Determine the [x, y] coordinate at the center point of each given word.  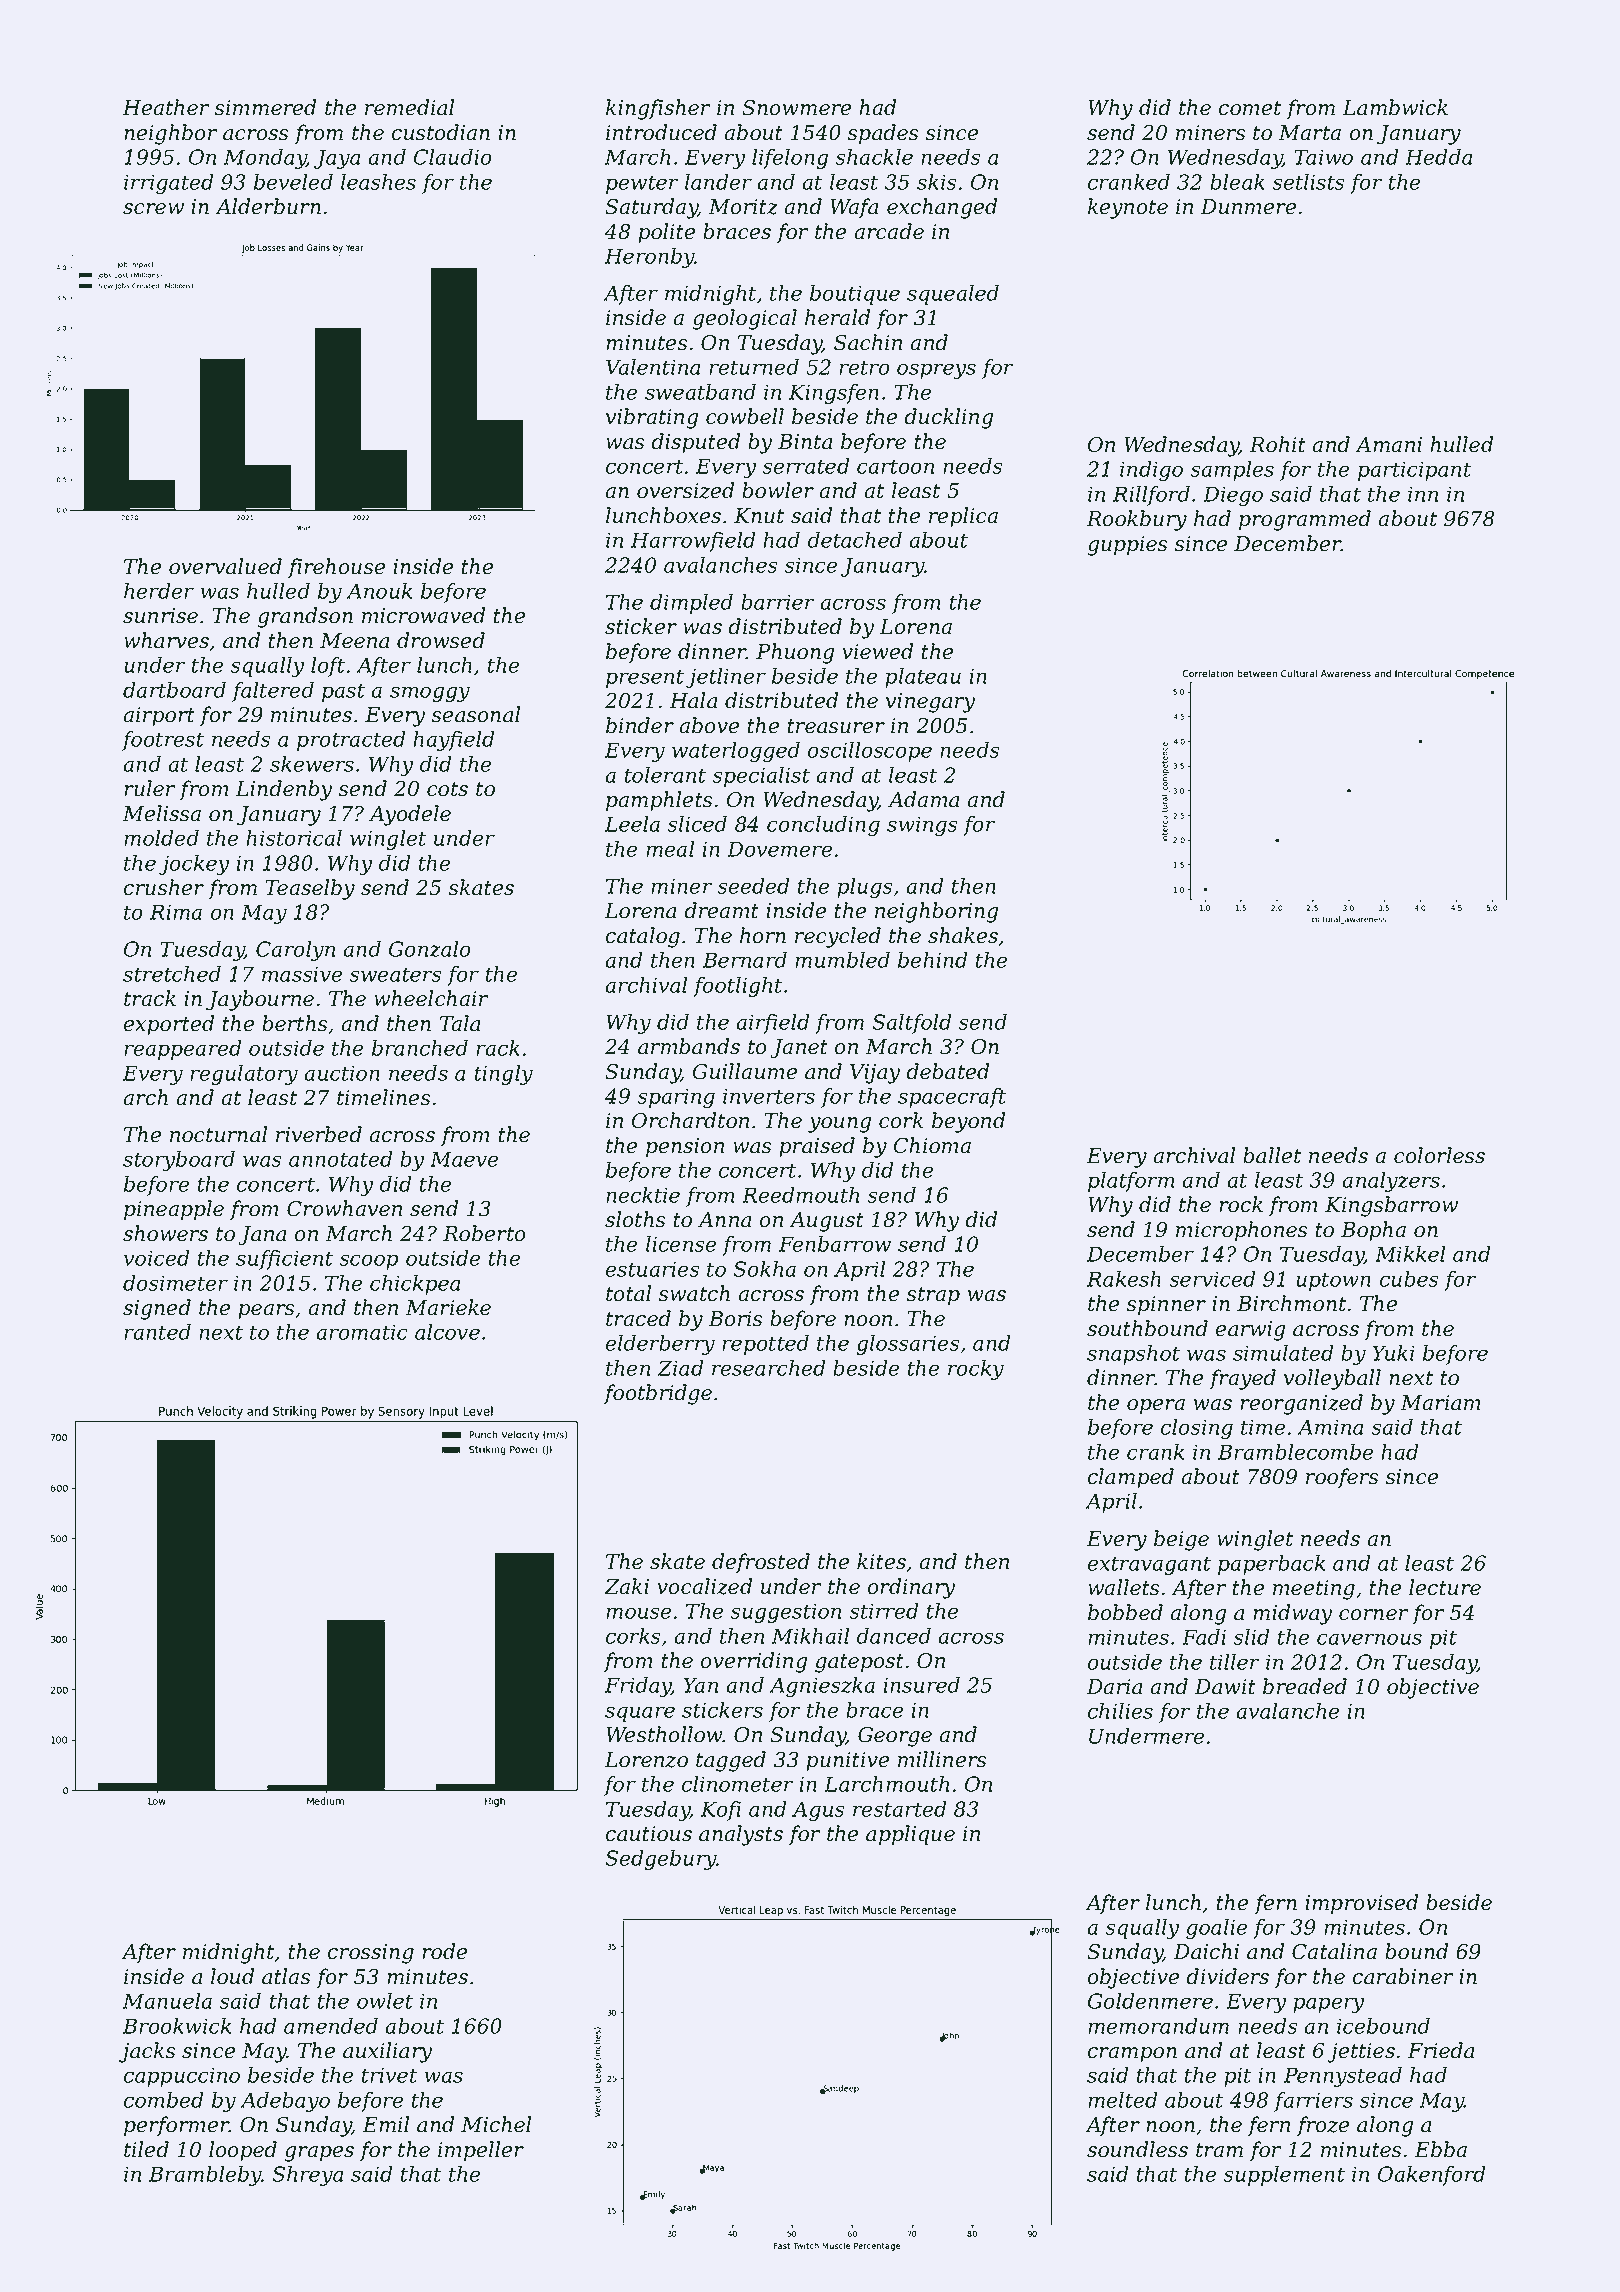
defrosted [761, 1563]
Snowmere [796, 108]
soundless [1137, 2149]
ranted [157, 1332]
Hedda [1438, 157]
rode [444, 1951]
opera [1156, 1407]
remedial [409, 107]
